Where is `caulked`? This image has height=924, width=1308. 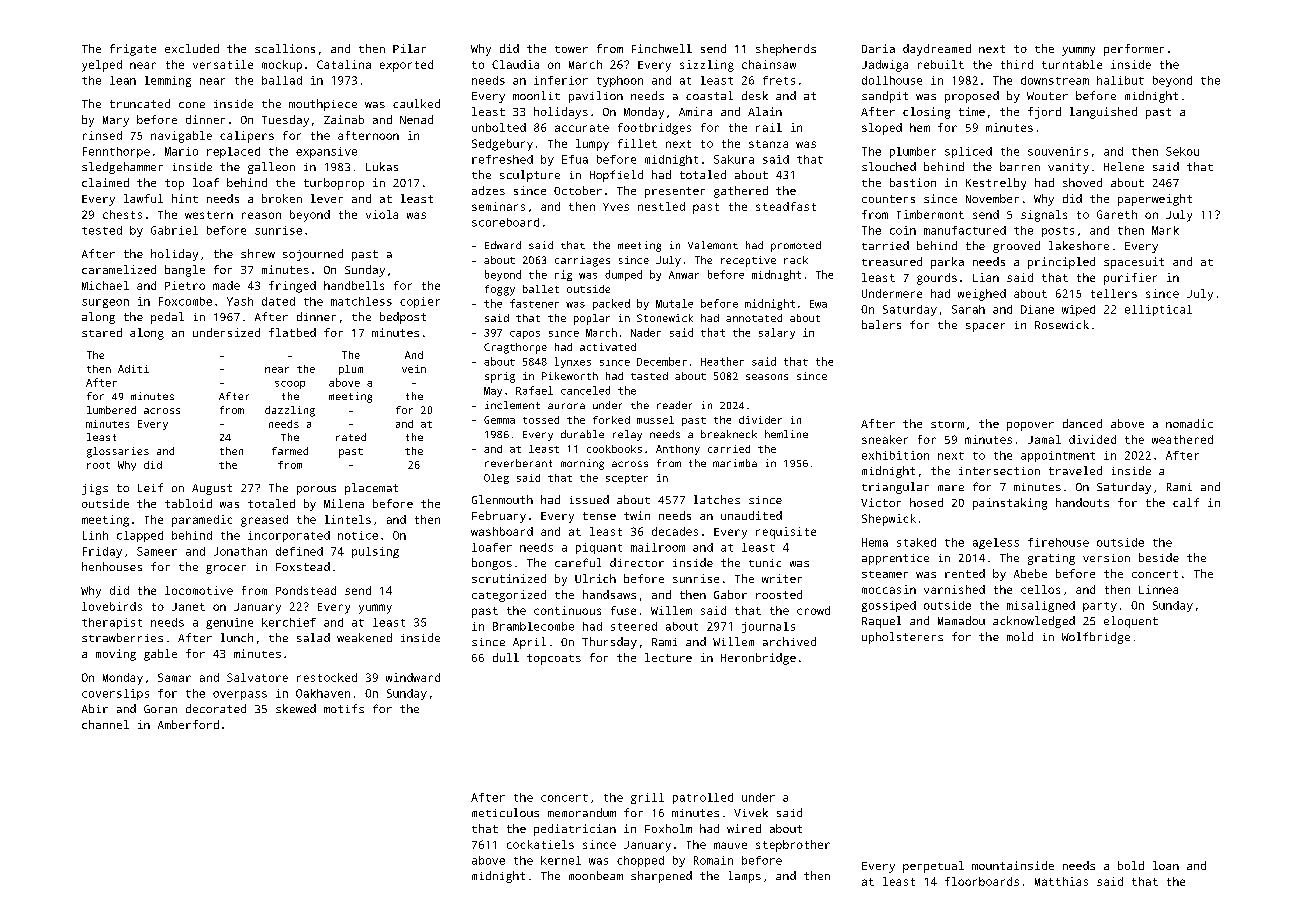
caulked is located at coordinates (416, 103).
